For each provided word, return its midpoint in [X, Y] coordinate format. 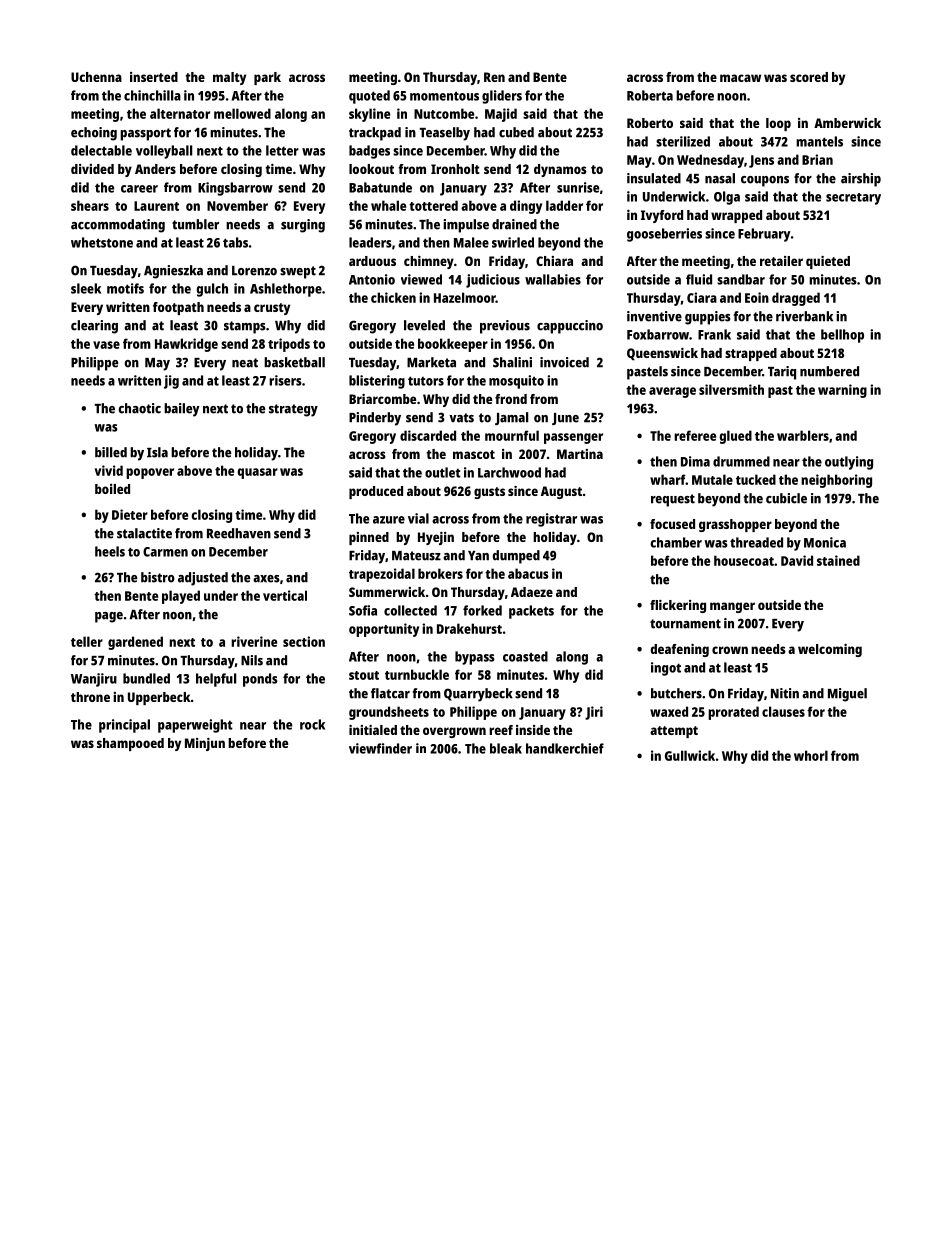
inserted [154, 77]
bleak [506, 748]
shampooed [130, 744]
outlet [443, 472]
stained [838, 560]
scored [809, 77]
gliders [502, 97]
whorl [811, 755]
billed [111, 452]
